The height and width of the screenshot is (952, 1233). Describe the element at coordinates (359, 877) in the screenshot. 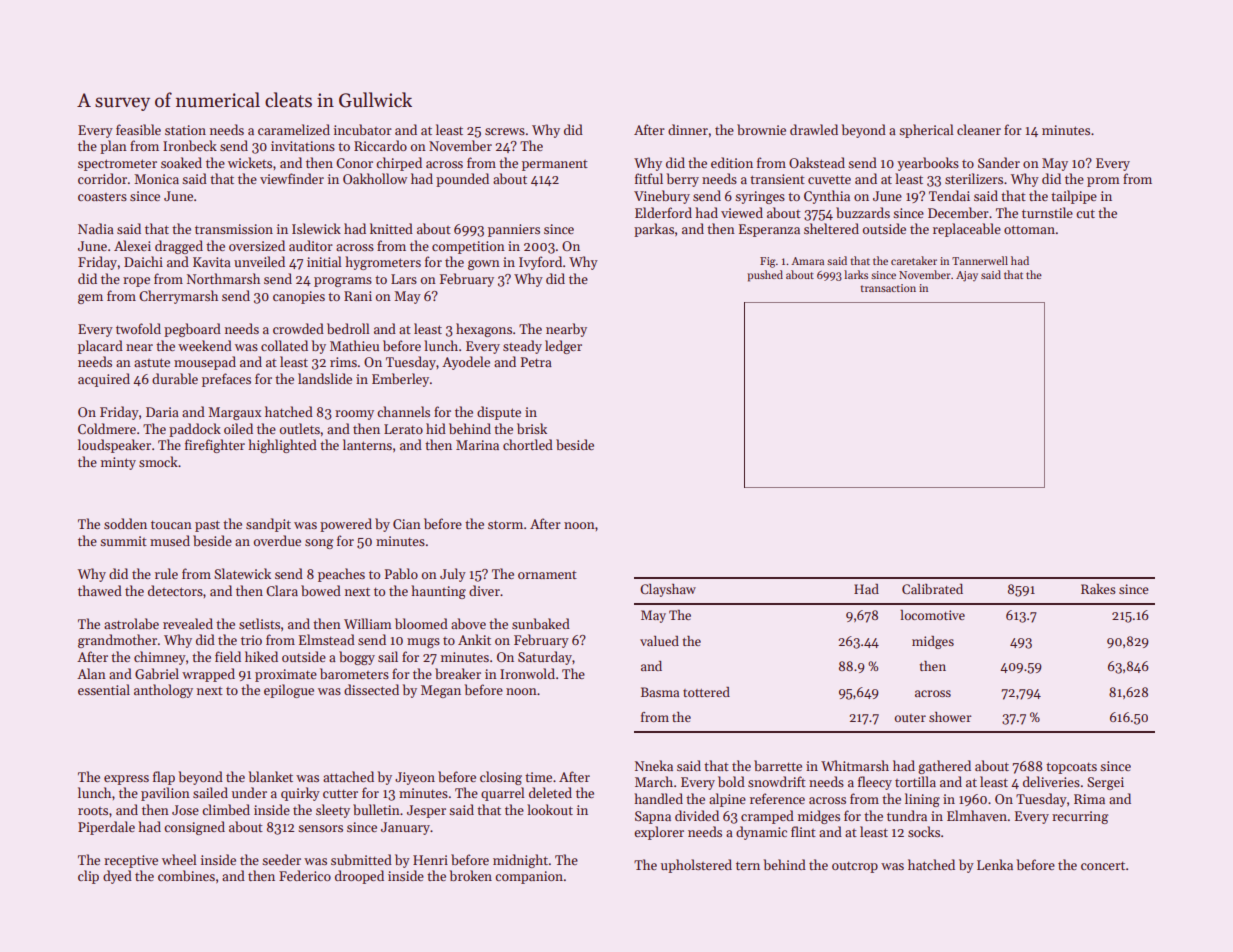

I see `drooped` at that location.
